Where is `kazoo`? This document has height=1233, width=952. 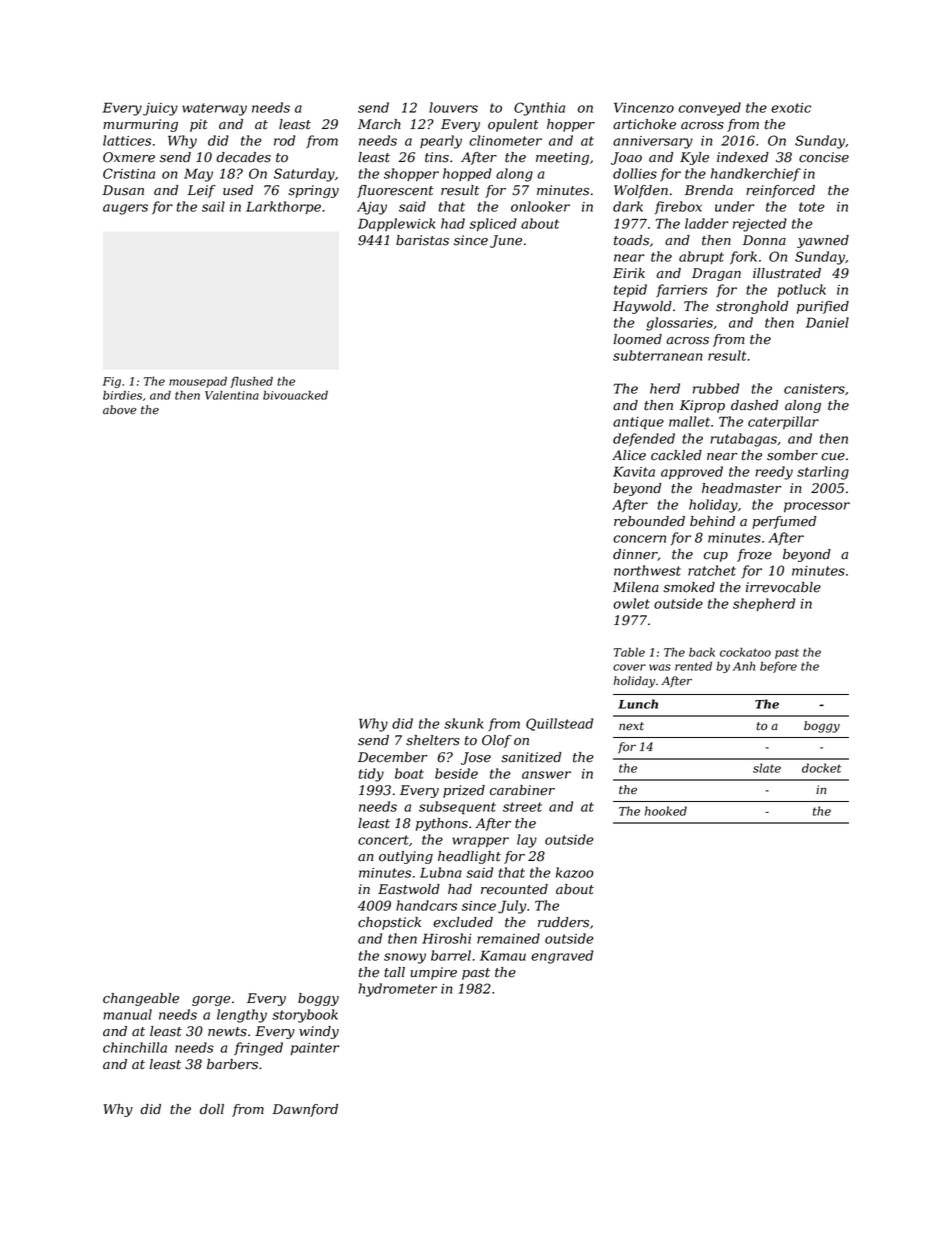
kazoo is located at coordinates (575, 872).
